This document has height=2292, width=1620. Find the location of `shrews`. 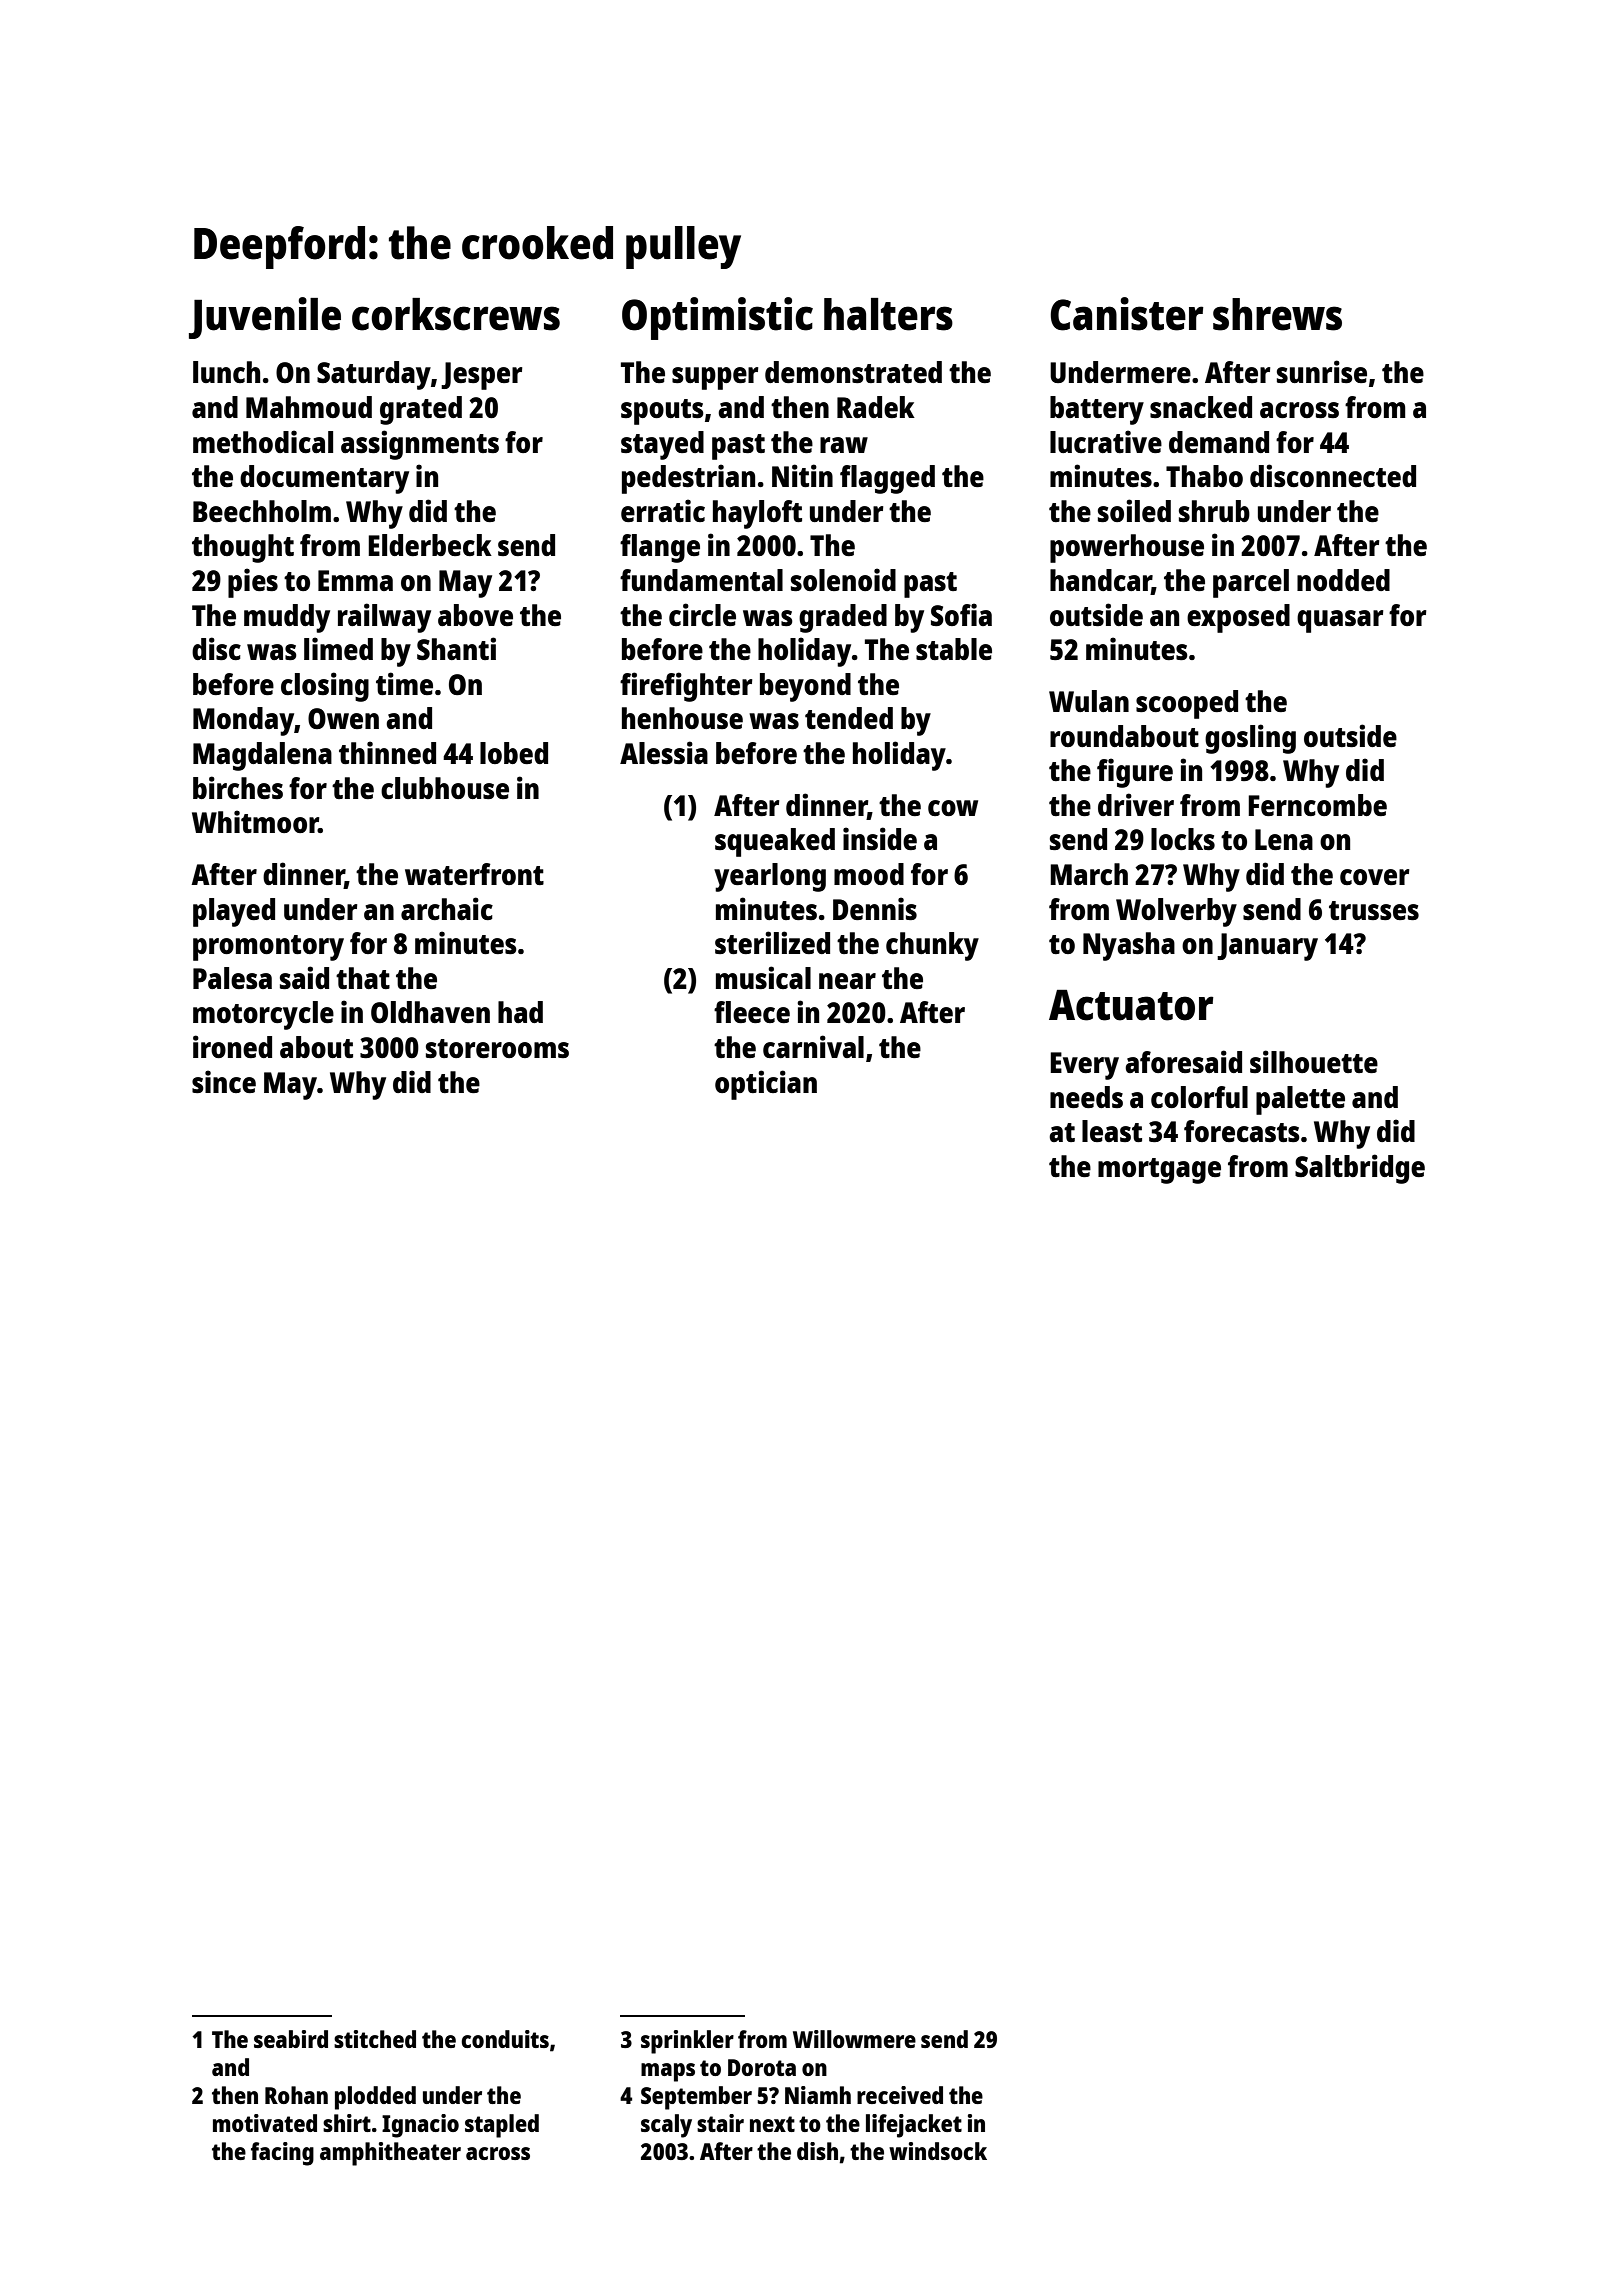

shrews is located at coordinates (1277, 314).
